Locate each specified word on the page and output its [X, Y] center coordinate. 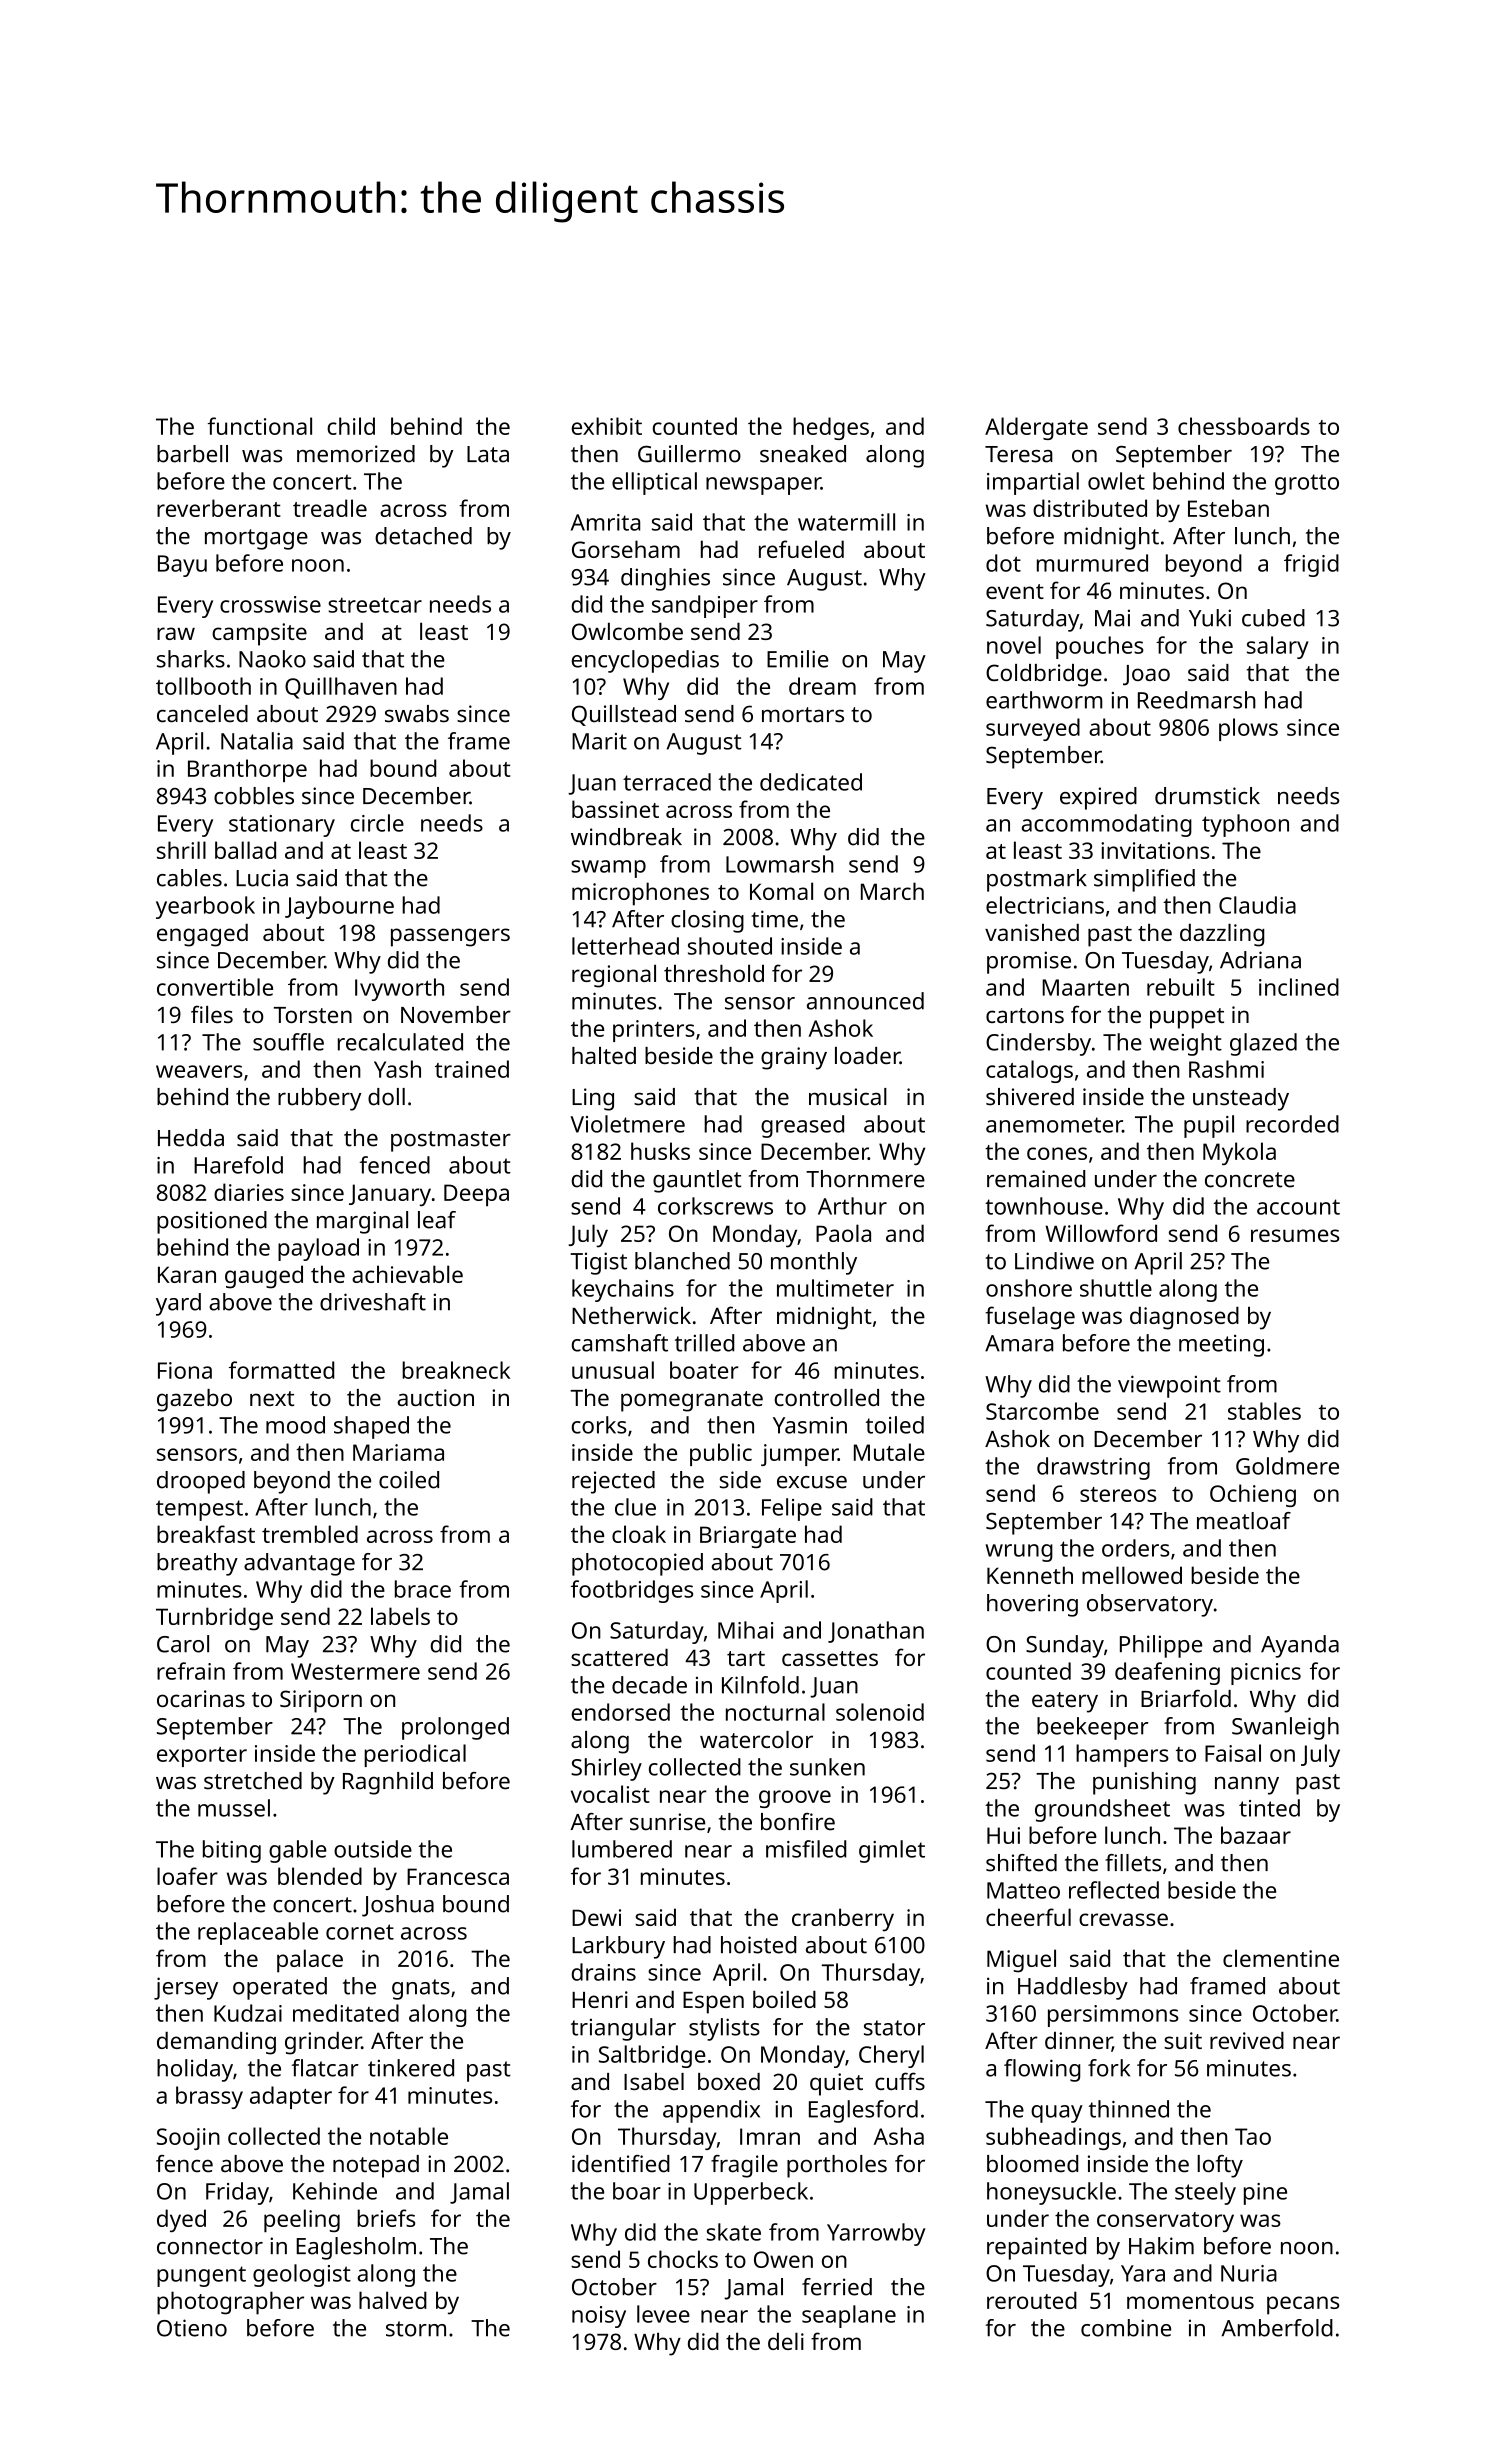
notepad [376, 2166]
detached [423, 536]
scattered [619, 1657]
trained [472, 1069]
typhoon [1245, 825]
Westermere [355, 1671]
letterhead [625, 946]
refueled [801, 549]
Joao [1146, 675]
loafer [187, 1876]
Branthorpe [247, 770]
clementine [1281, 1958]
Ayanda [1300, 1646]
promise [1029, 962]
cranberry [843, 1920]
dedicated [811, 782]
